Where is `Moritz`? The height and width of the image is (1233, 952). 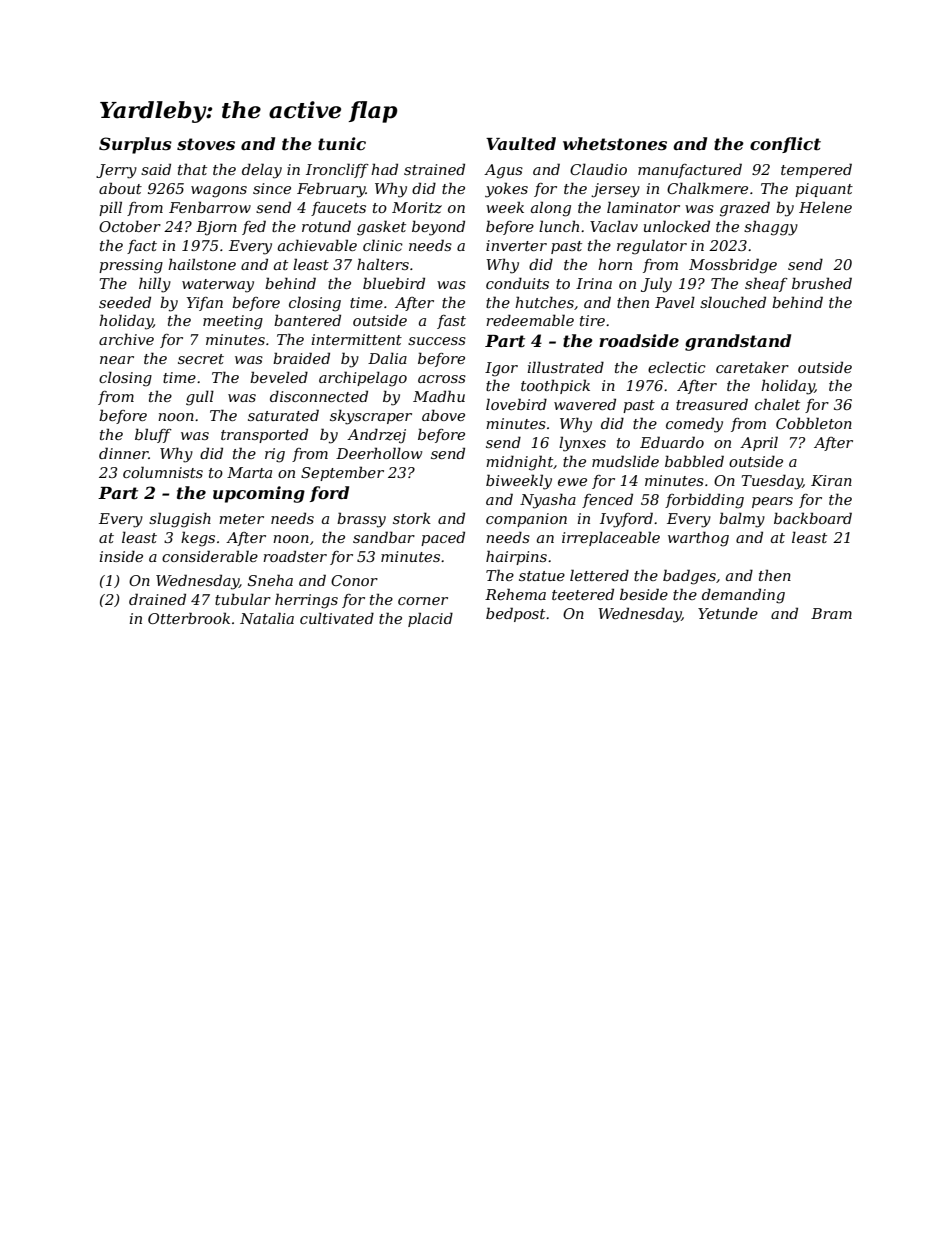
Moritz is located at coordinates (417, 208).
